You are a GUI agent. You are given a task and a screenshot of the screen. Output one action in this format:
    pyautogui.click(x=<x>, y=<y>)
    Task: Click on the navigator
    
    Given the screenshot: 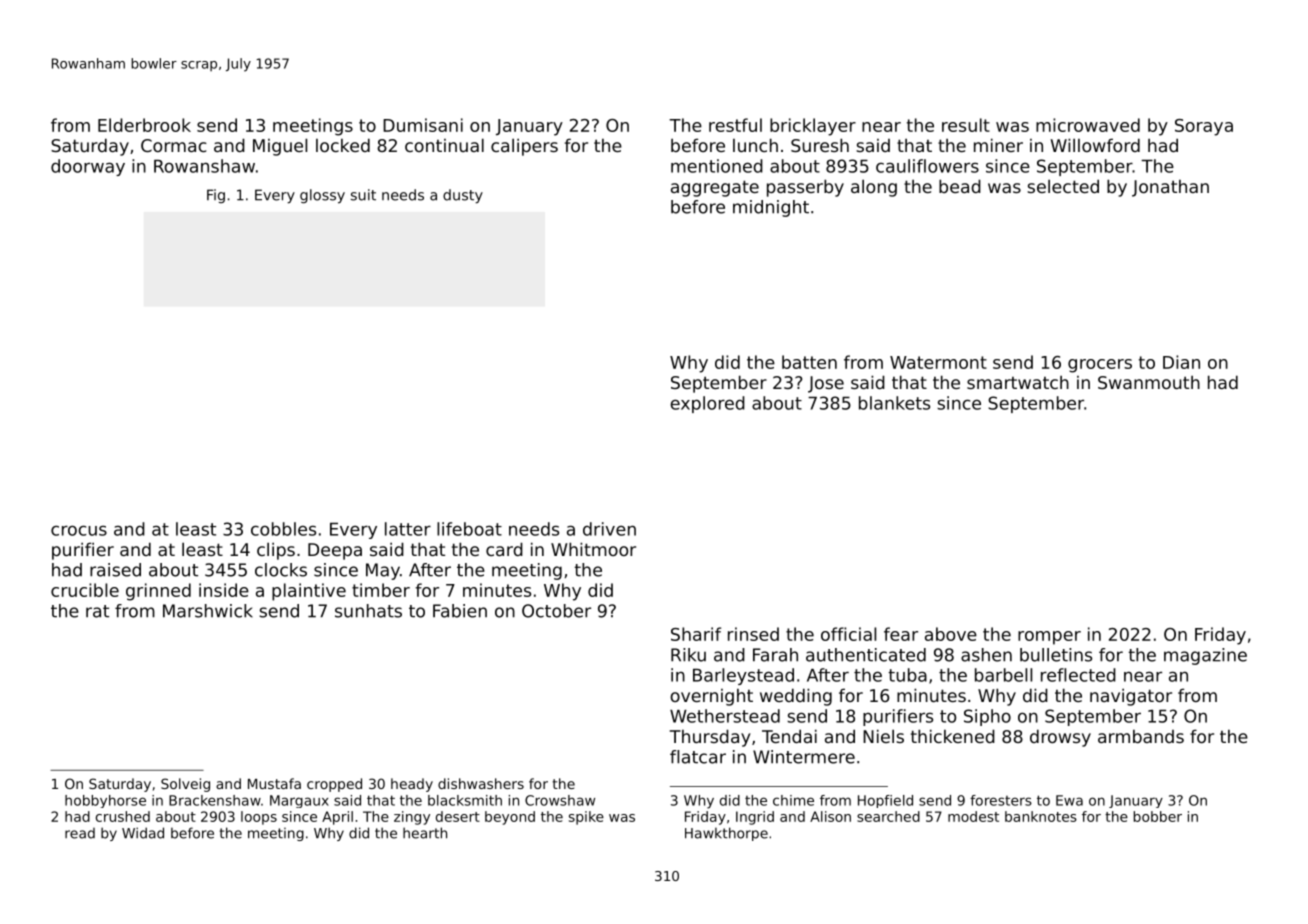 What is the action you would take?
    pyautogui.click(x=1131, y=697)
